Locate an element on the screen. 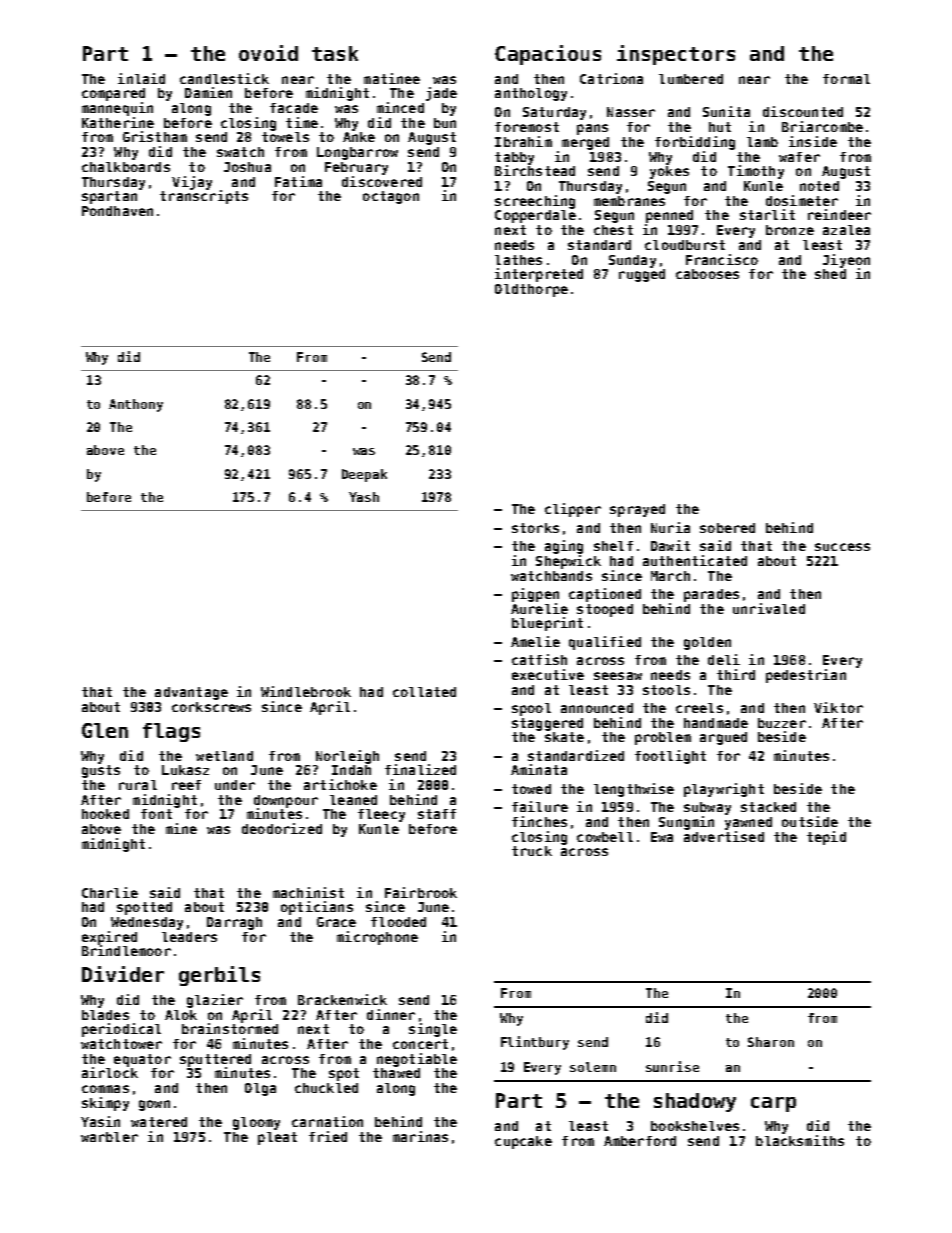  octagon is located at coordinates (391, 197).
